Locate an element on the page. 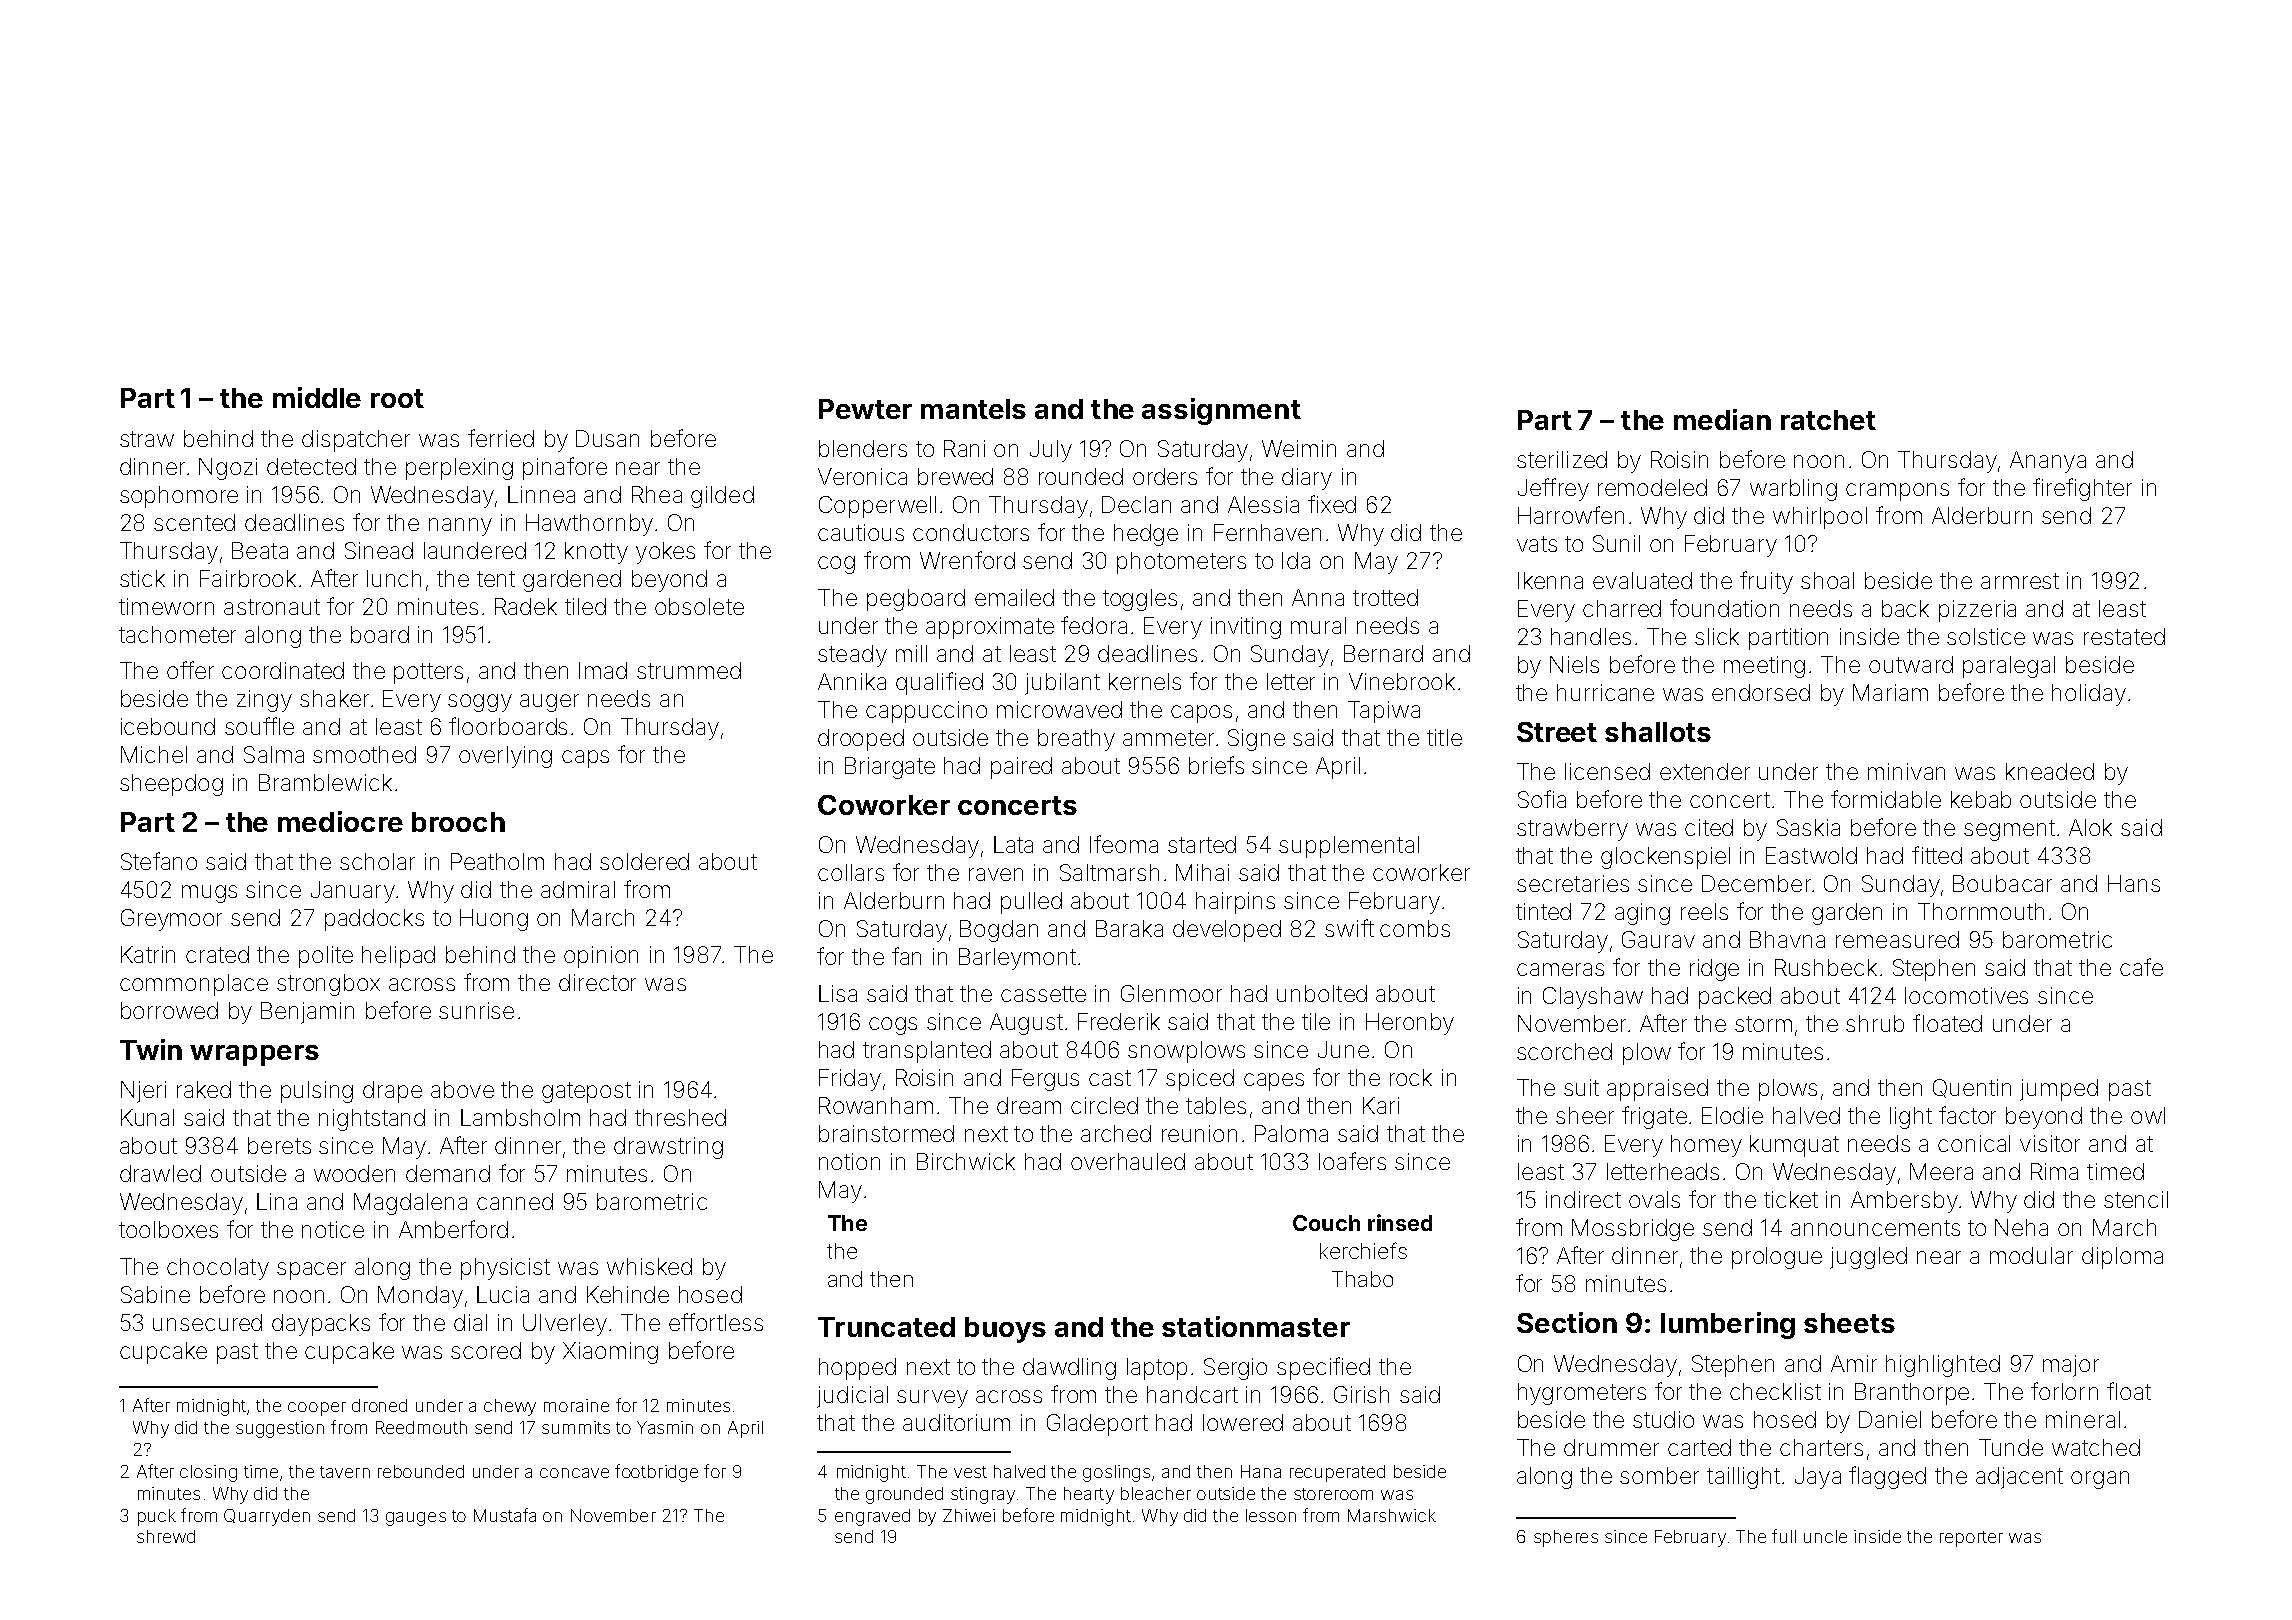 This page has height=1620, width=2292. ratchet is located at coordinates (1828, 420).
